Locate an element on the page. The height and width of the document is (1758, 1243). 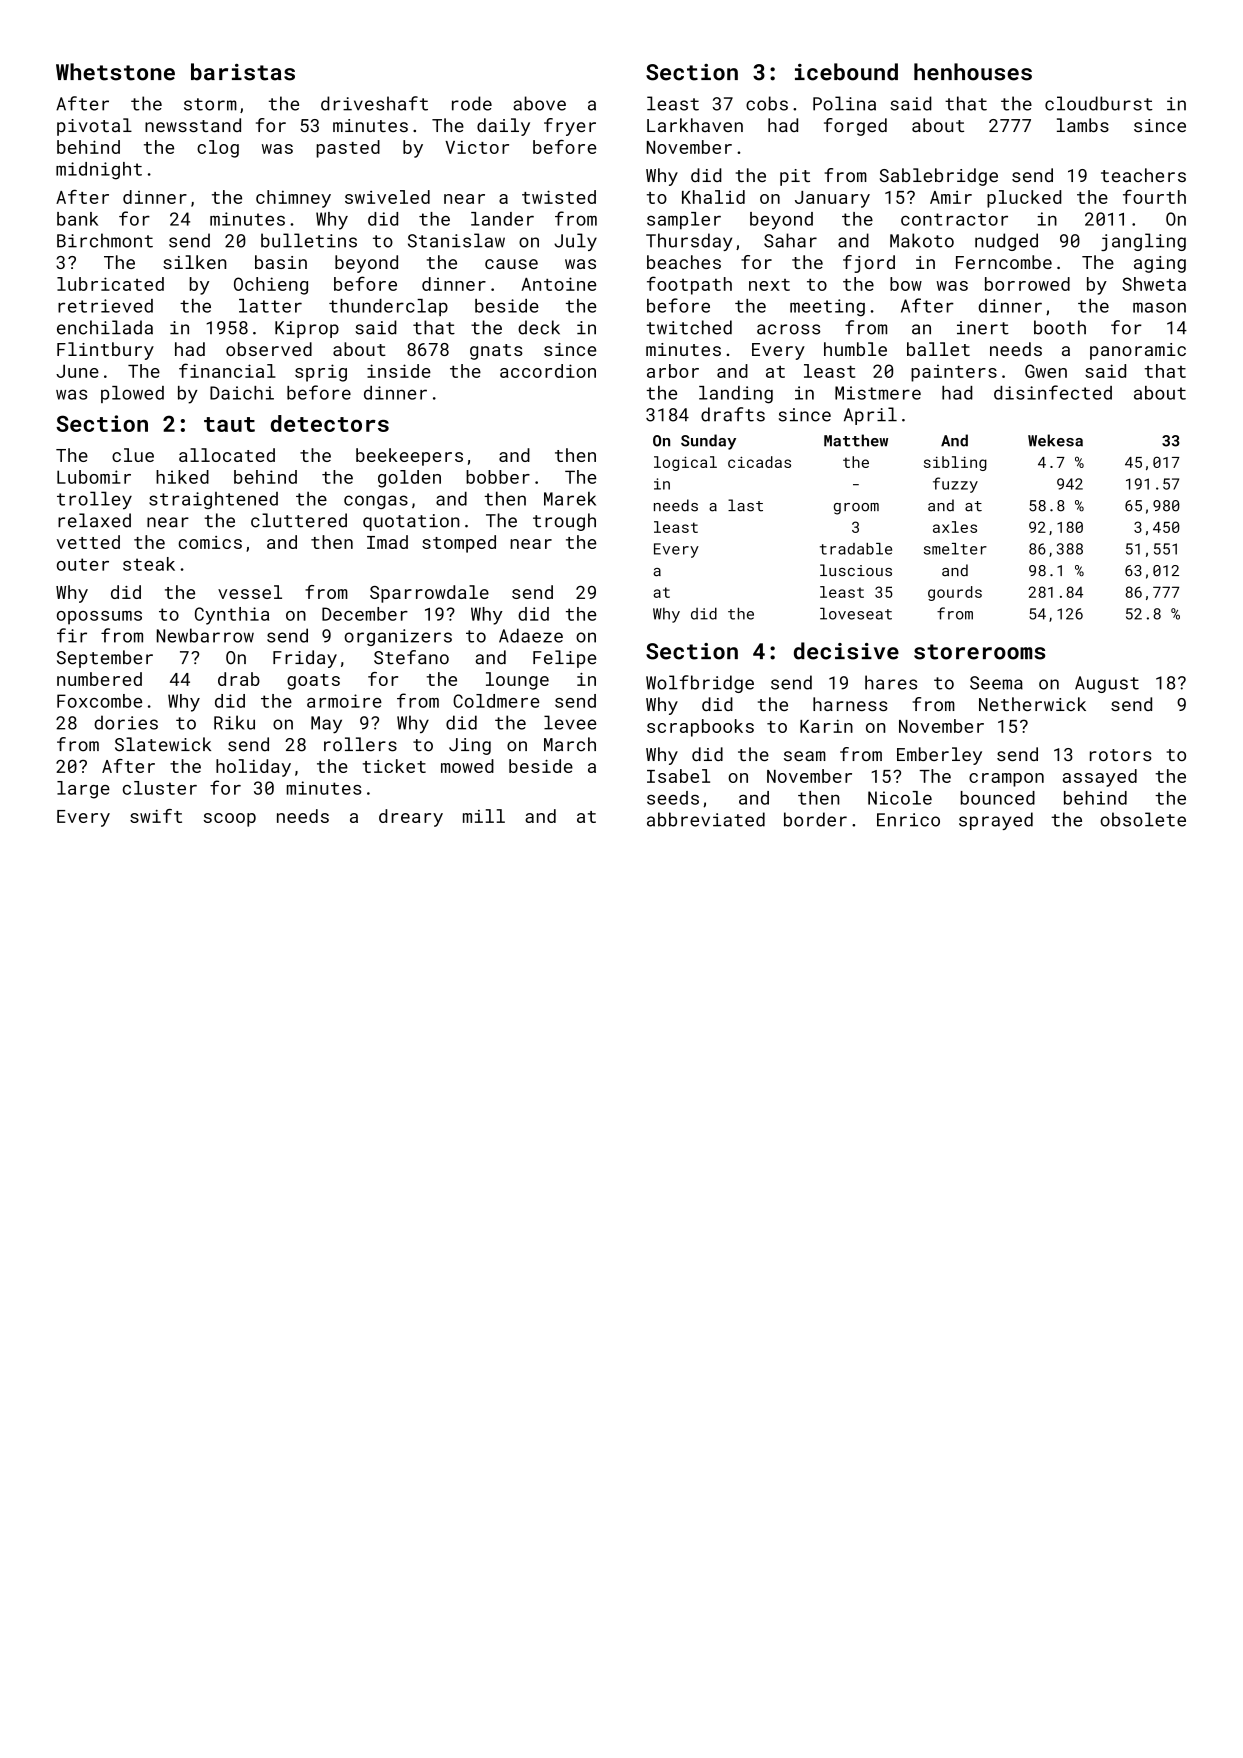
driveshaft is located at coordinates (374, 103).
